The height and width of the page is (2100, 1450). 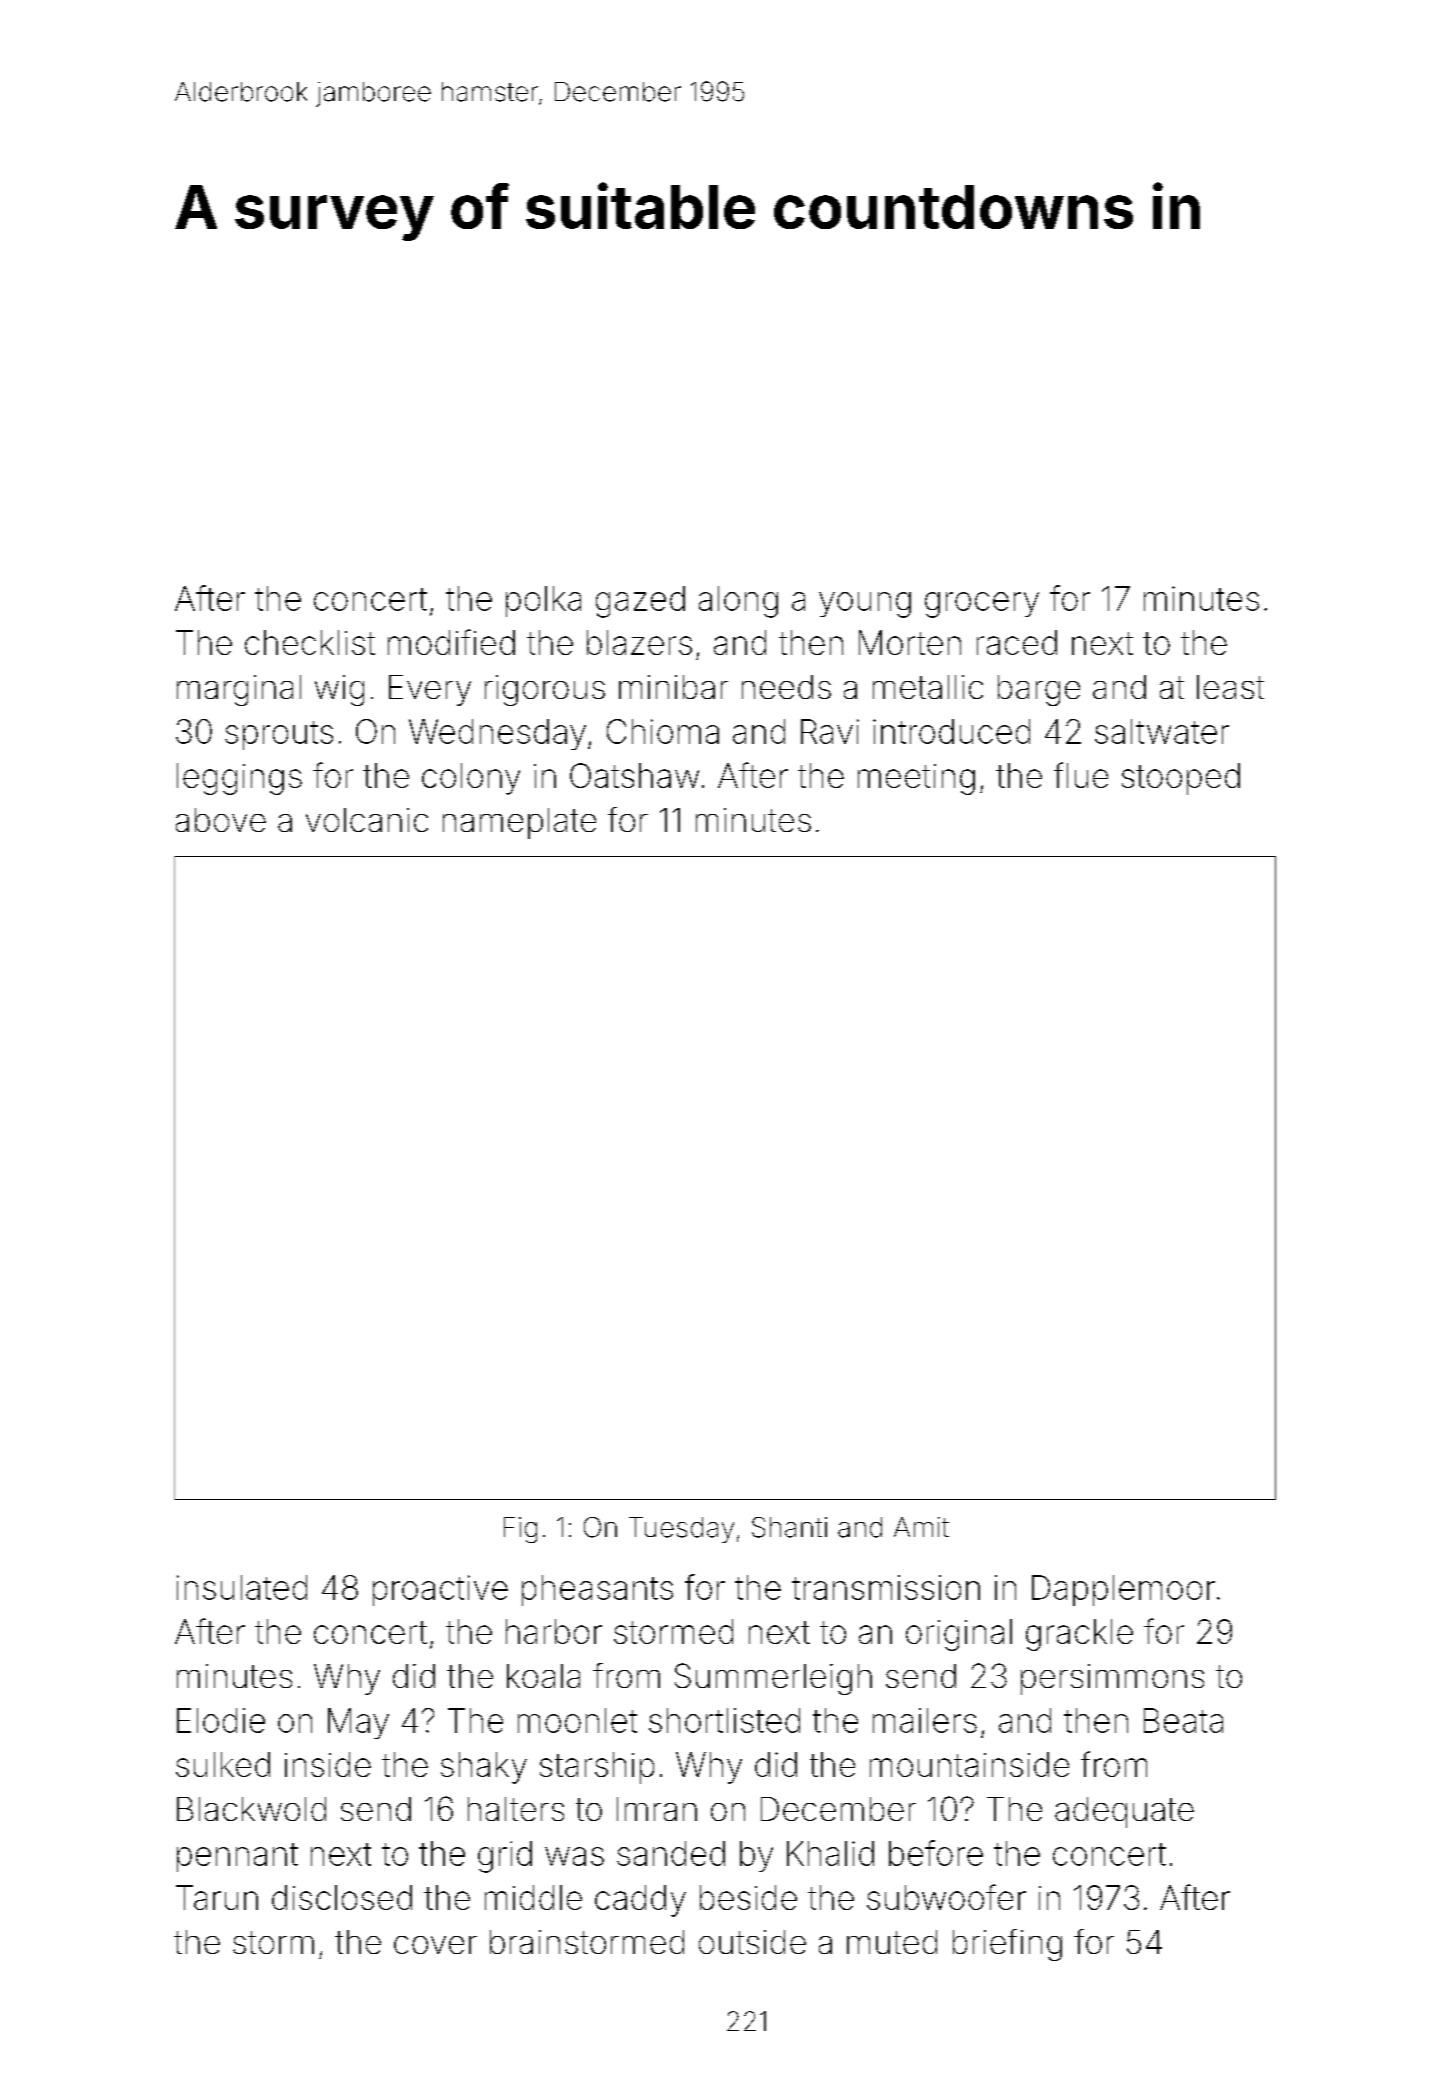 I want to click on Amit, so click(x=921, y=1527).
